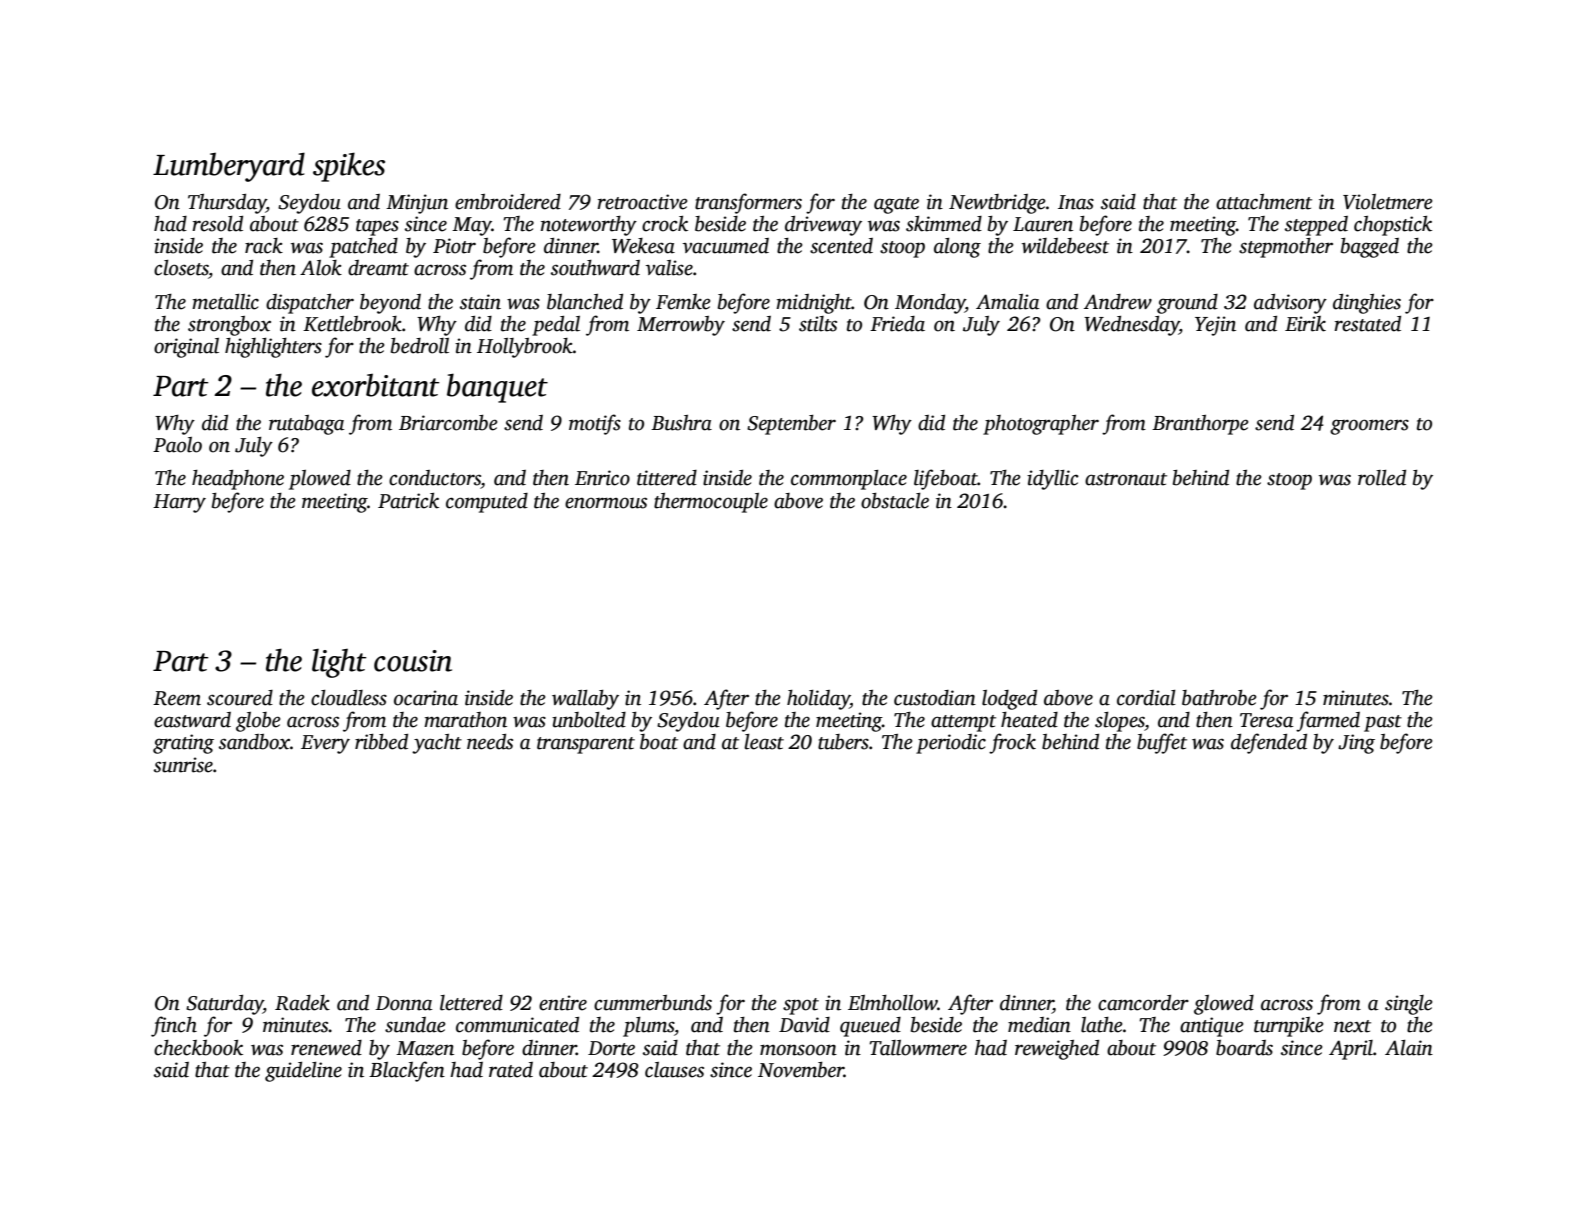 This screenshot has width=1587, height=1227. I want to click on holiday, so click(818, 700).
